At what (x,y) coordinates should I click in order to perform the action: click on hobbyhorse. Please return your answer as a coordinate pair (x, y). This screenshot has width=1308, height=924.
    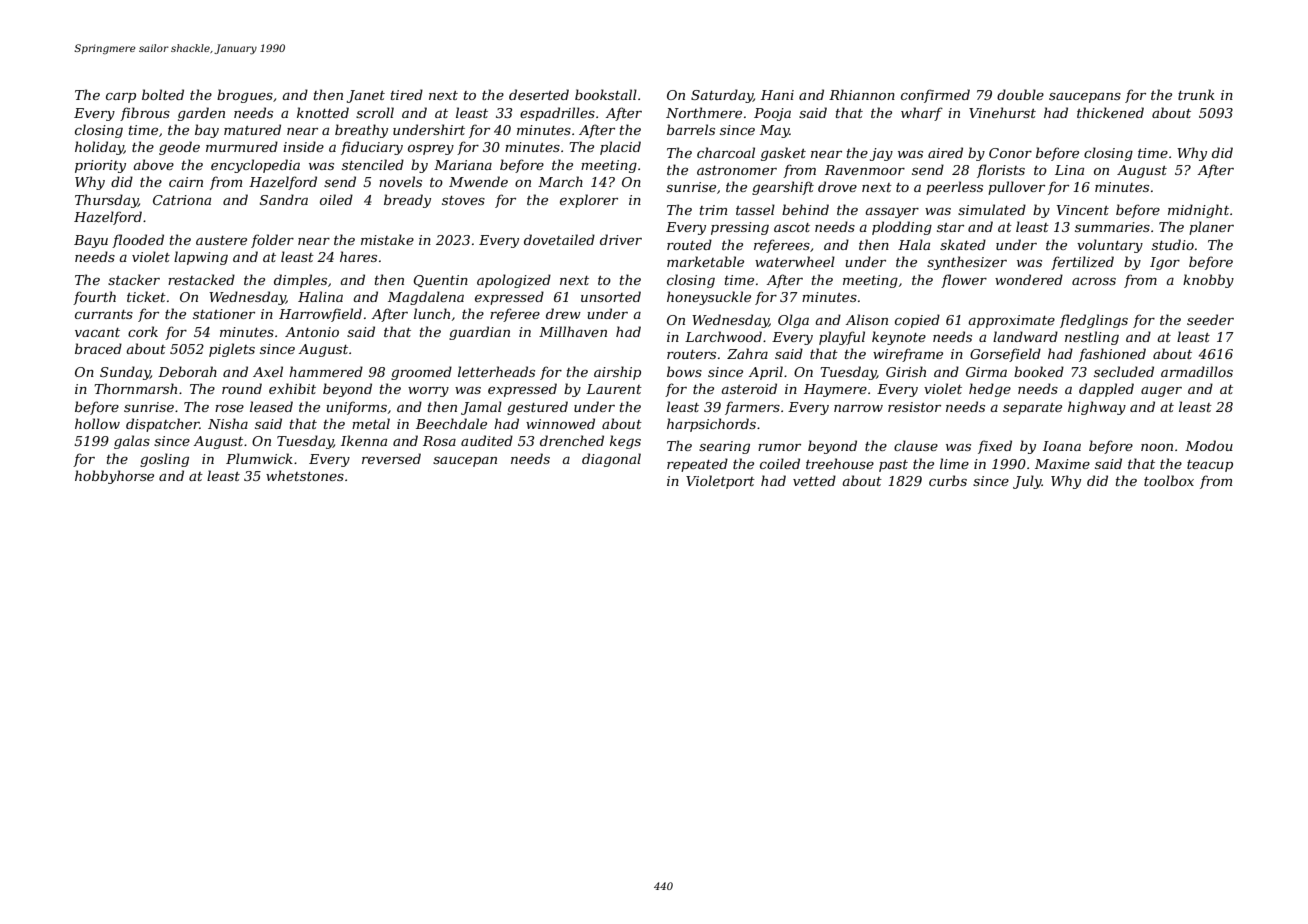
    Looking at the image, I should click on (114, 477).
